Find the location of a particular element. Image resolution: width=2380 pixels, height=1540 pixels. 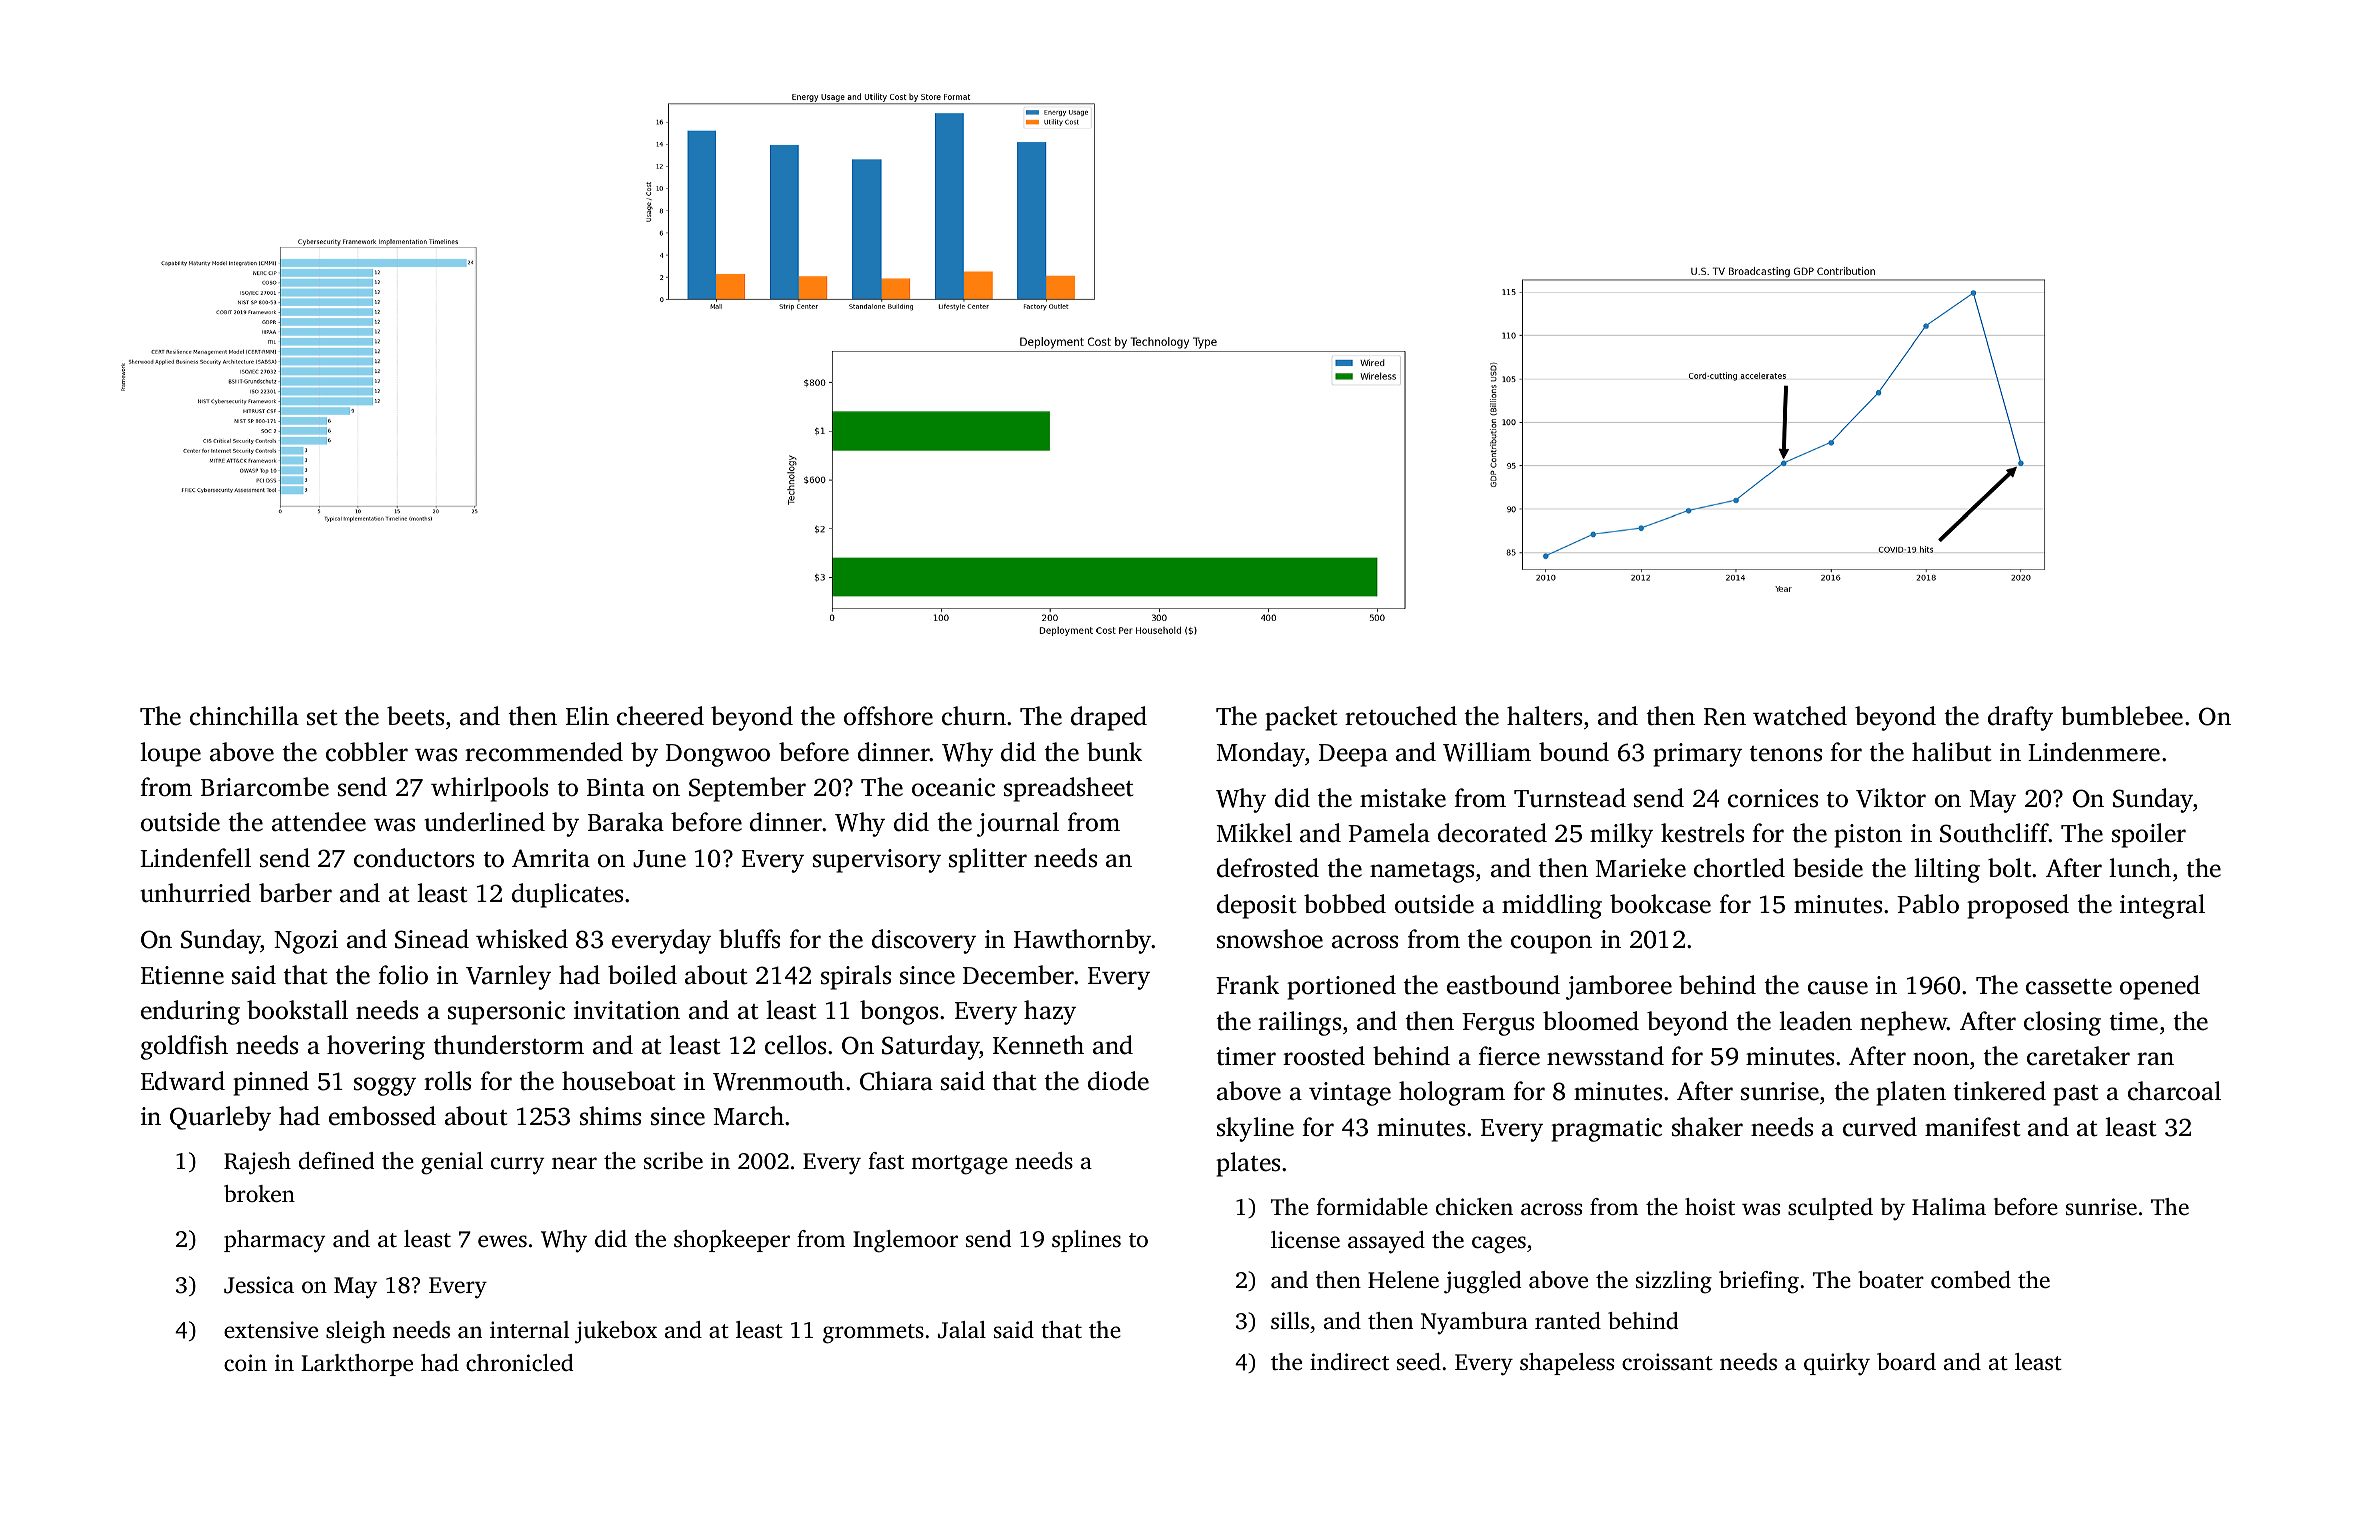

milky is located at coordinates (1621, 835).
